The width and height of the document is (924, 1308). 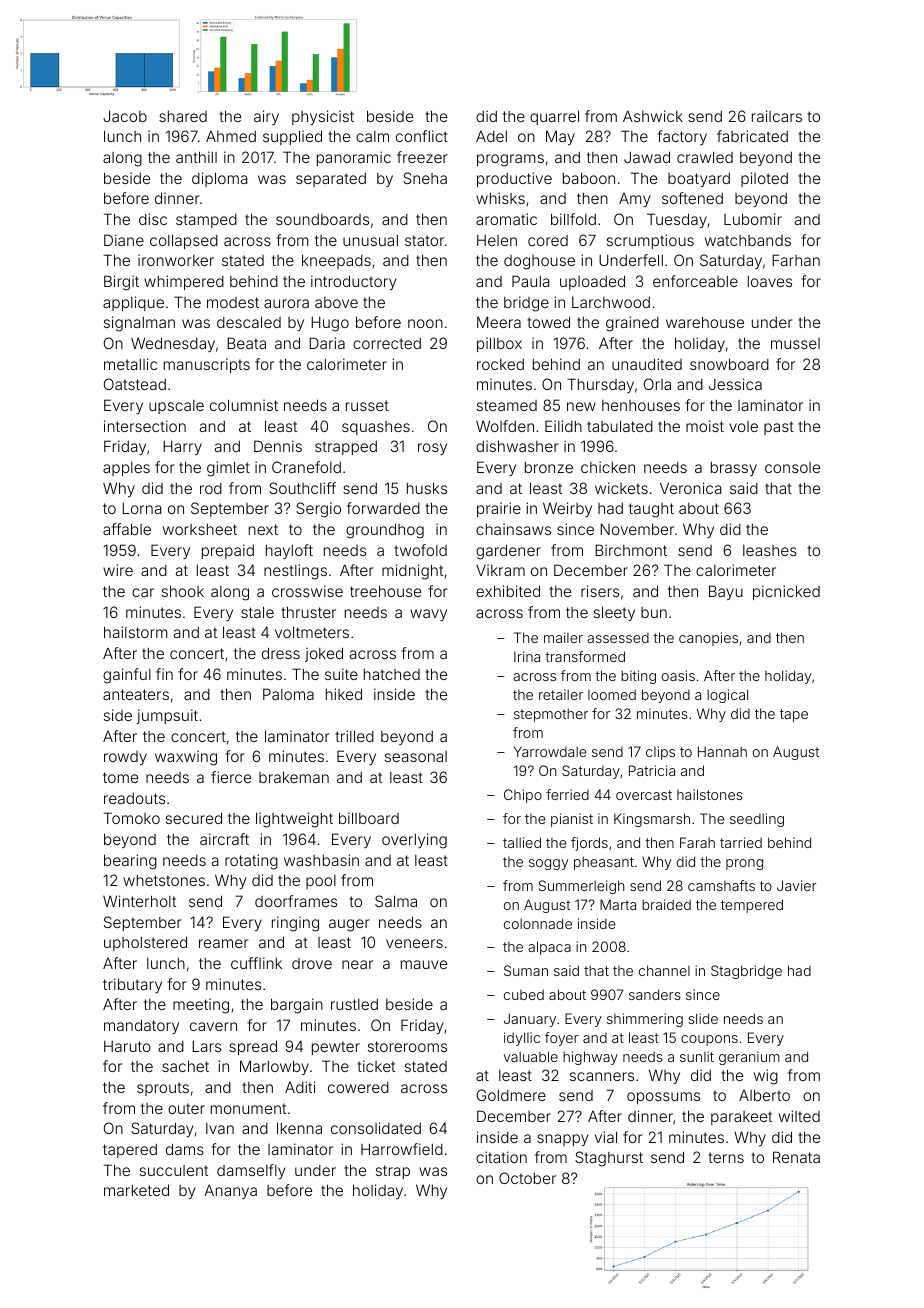 What do you see at coordinates (752, 906) in the document?
I see `tempered` at bounding box center [752, 906].
